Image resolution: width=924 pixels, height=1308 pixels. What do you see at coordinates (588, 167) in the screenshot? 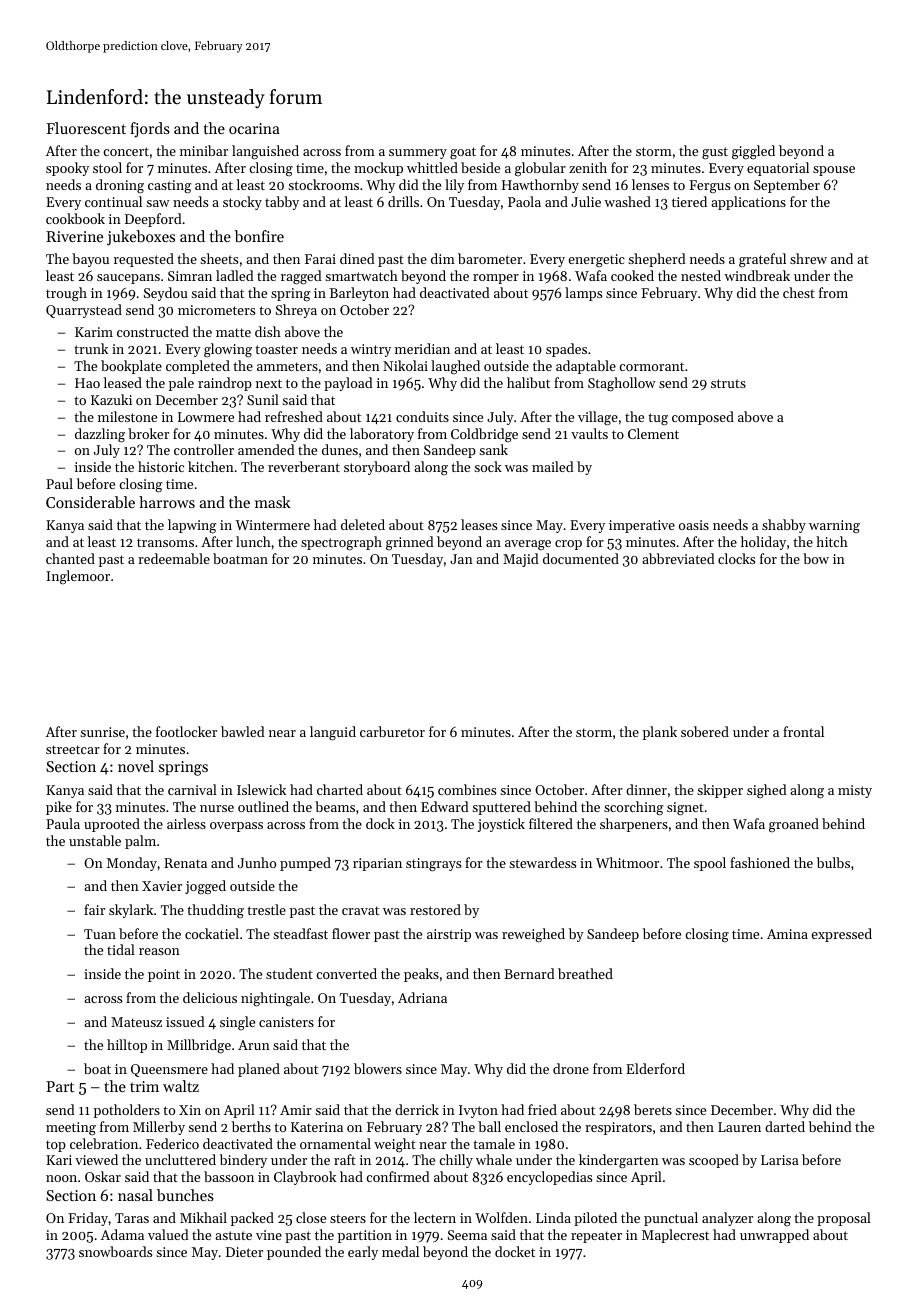
I see `zenith` at bounding box center [588, 167].
